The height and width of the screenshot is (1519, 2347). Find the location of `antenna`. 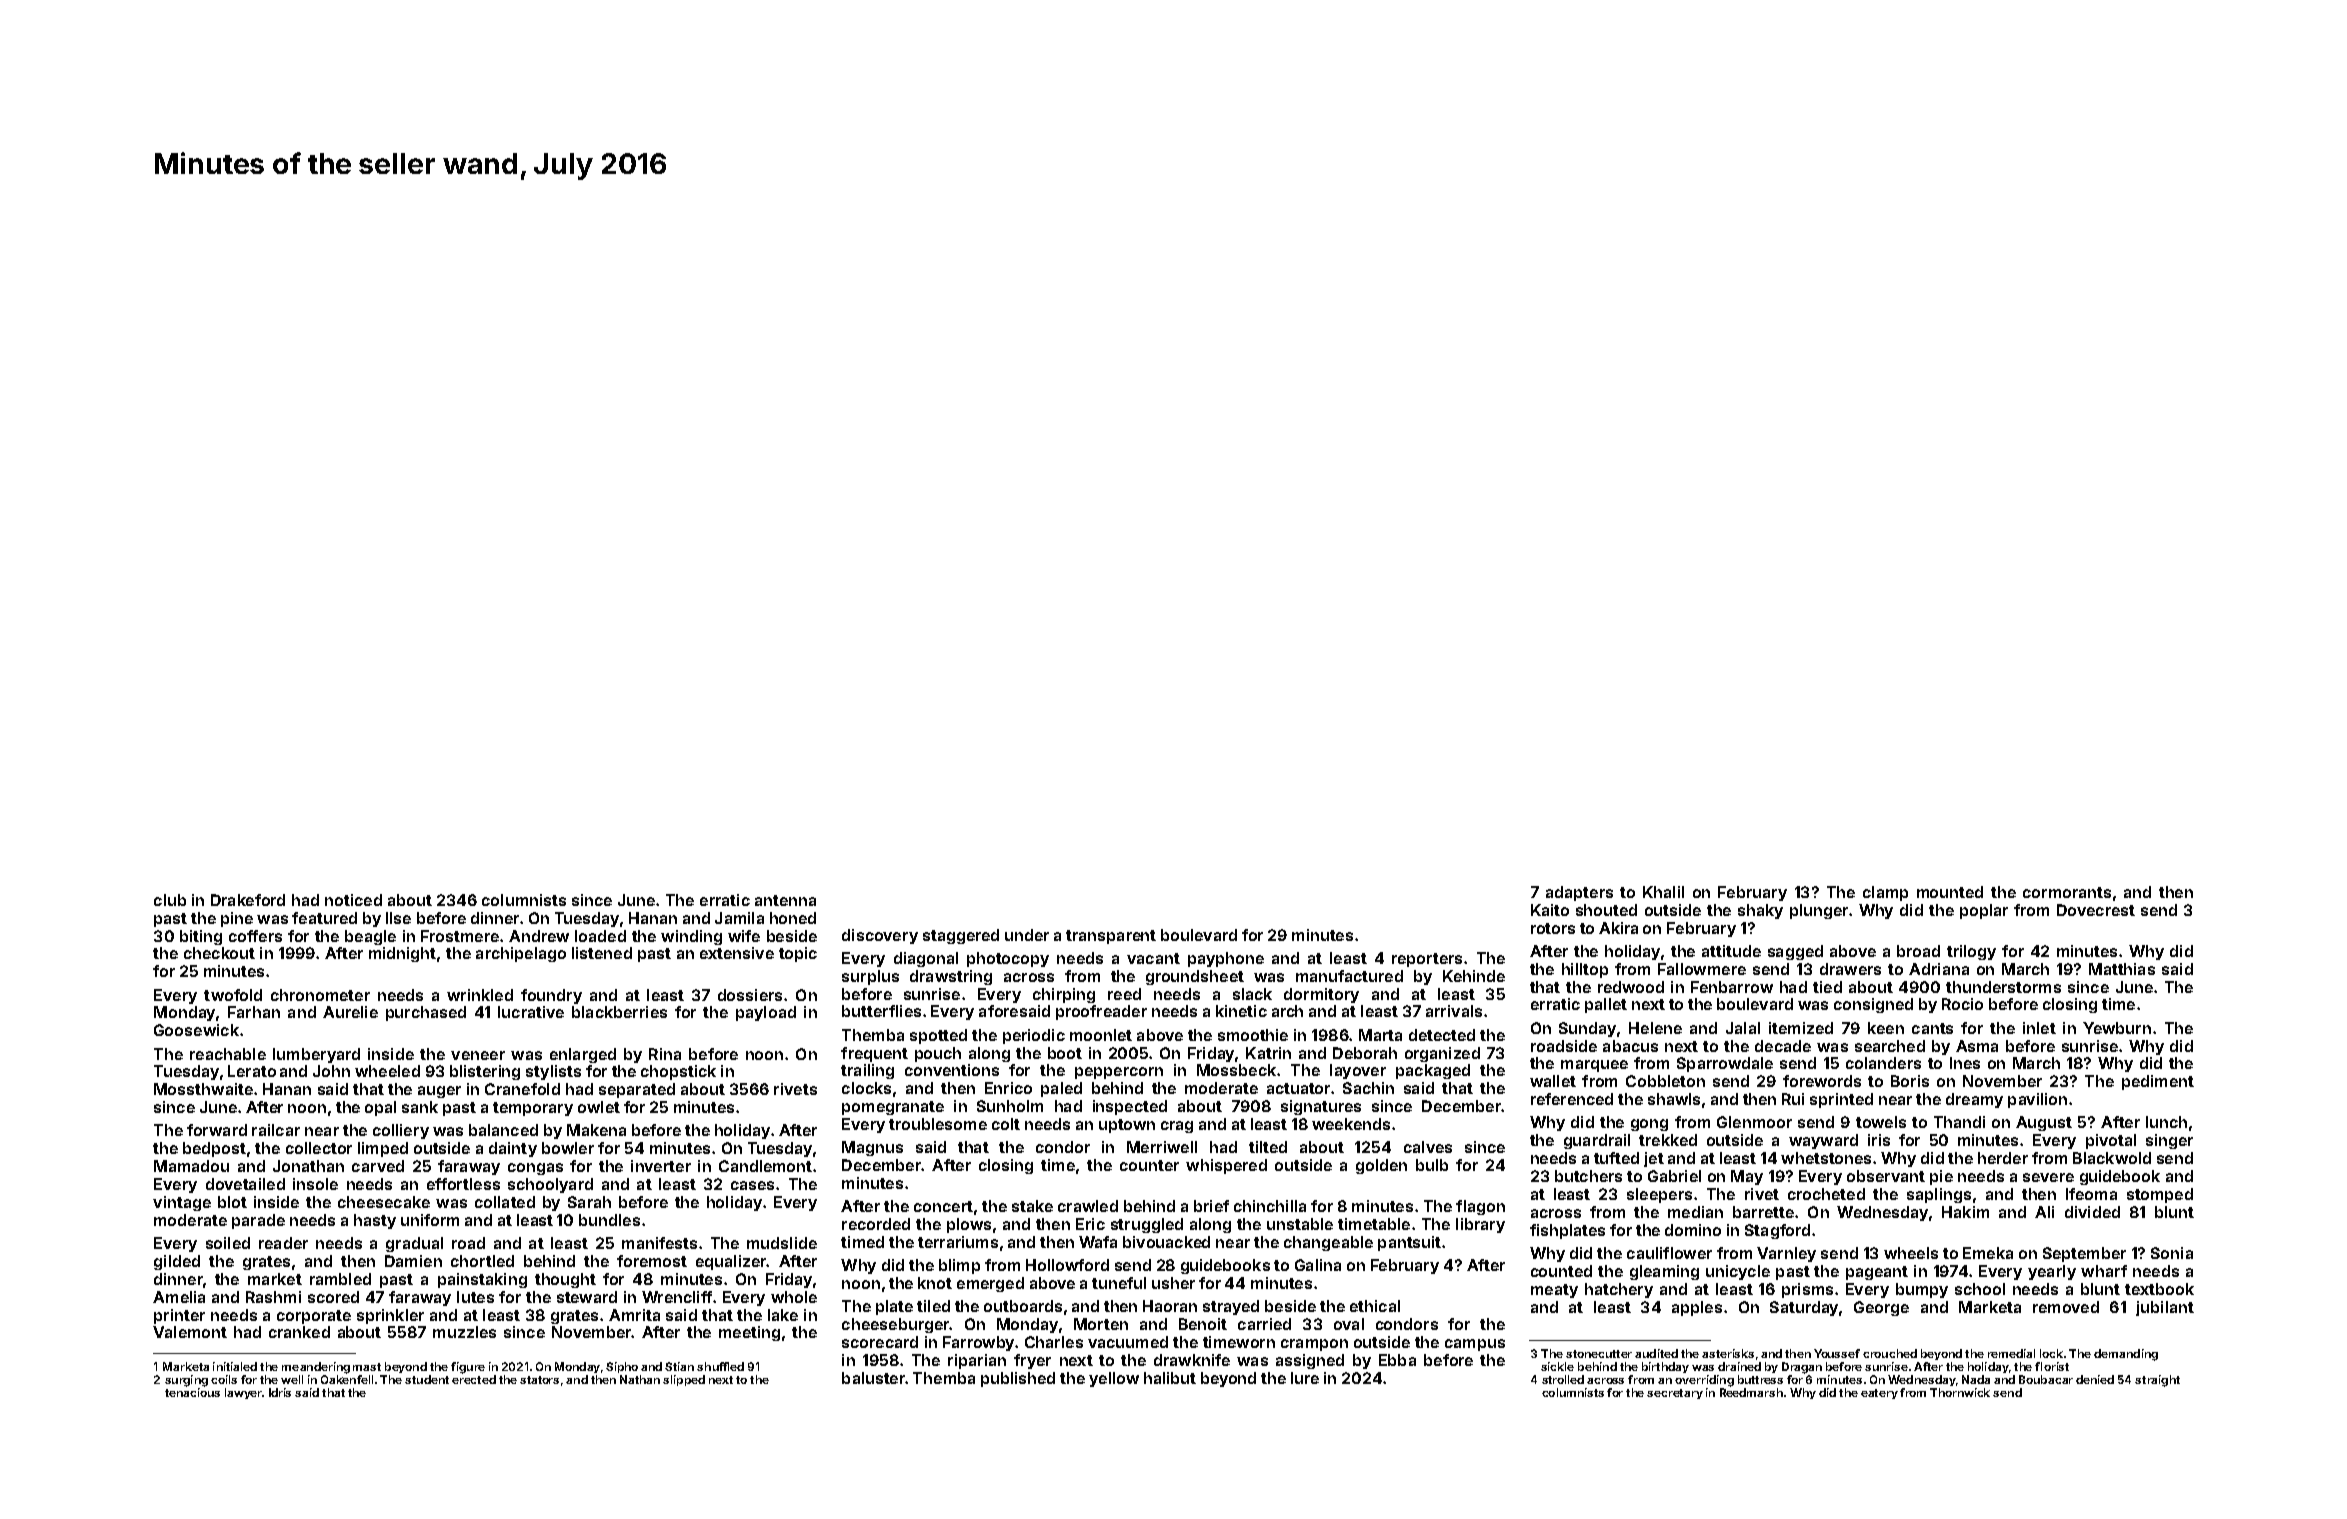

antenna is located at coordinates (785, 900).
